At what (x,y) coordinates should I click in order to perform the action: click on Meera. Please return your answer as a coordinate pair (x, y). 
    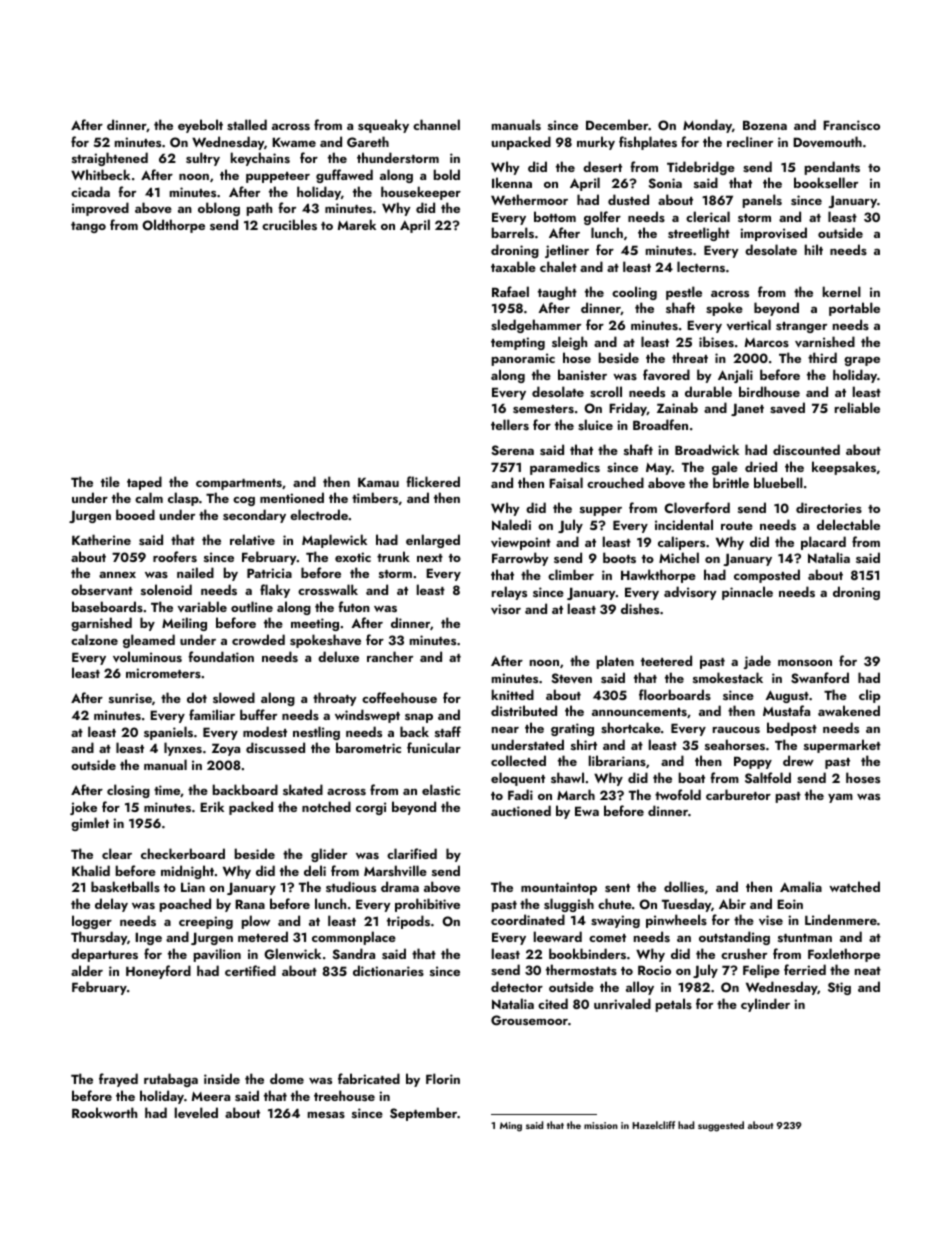
    Looking at the image, I should click on (211, 1096).
